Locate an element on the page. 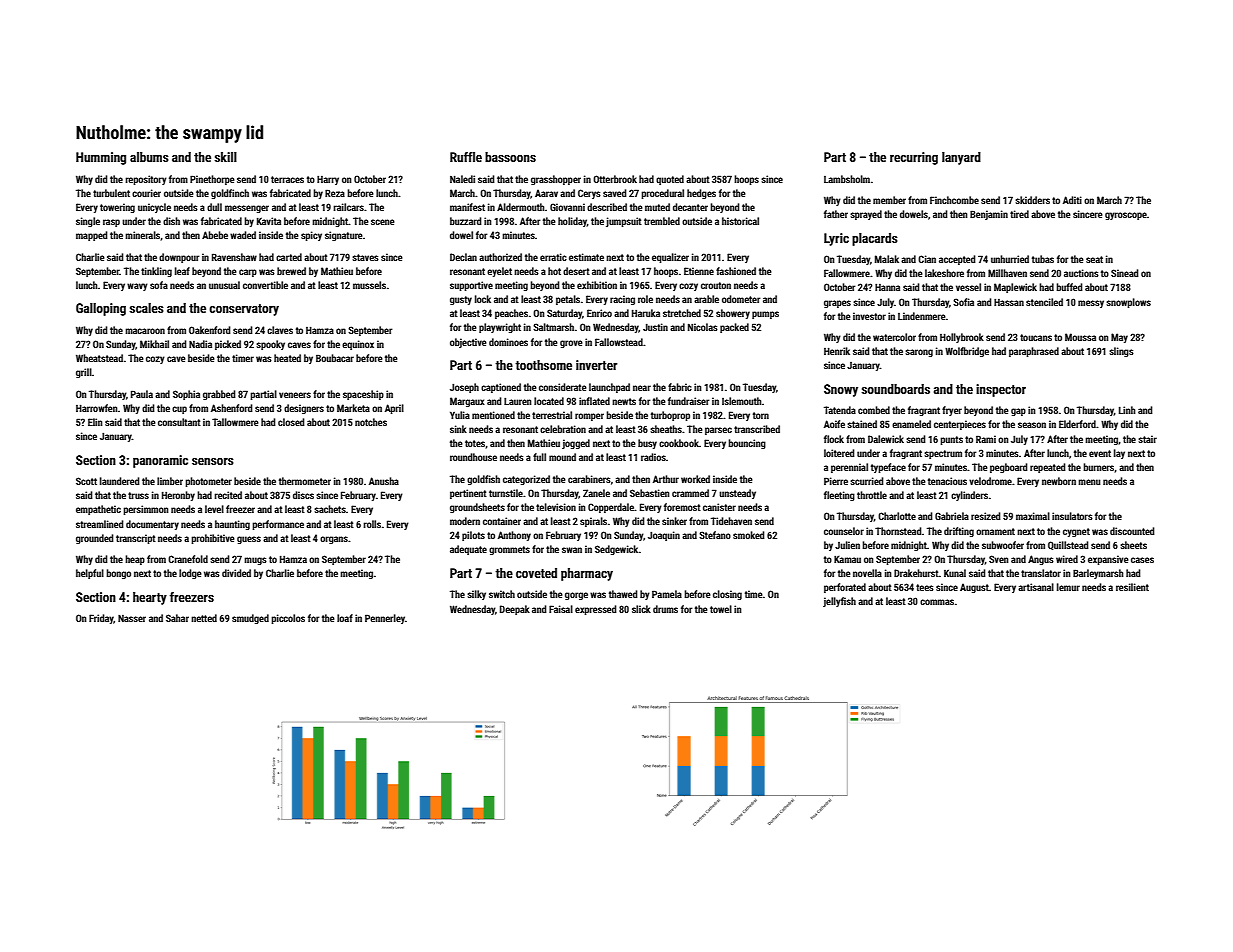 The width and height of the document is (1233, 952). sensors is located at coordinates (213, 461).
